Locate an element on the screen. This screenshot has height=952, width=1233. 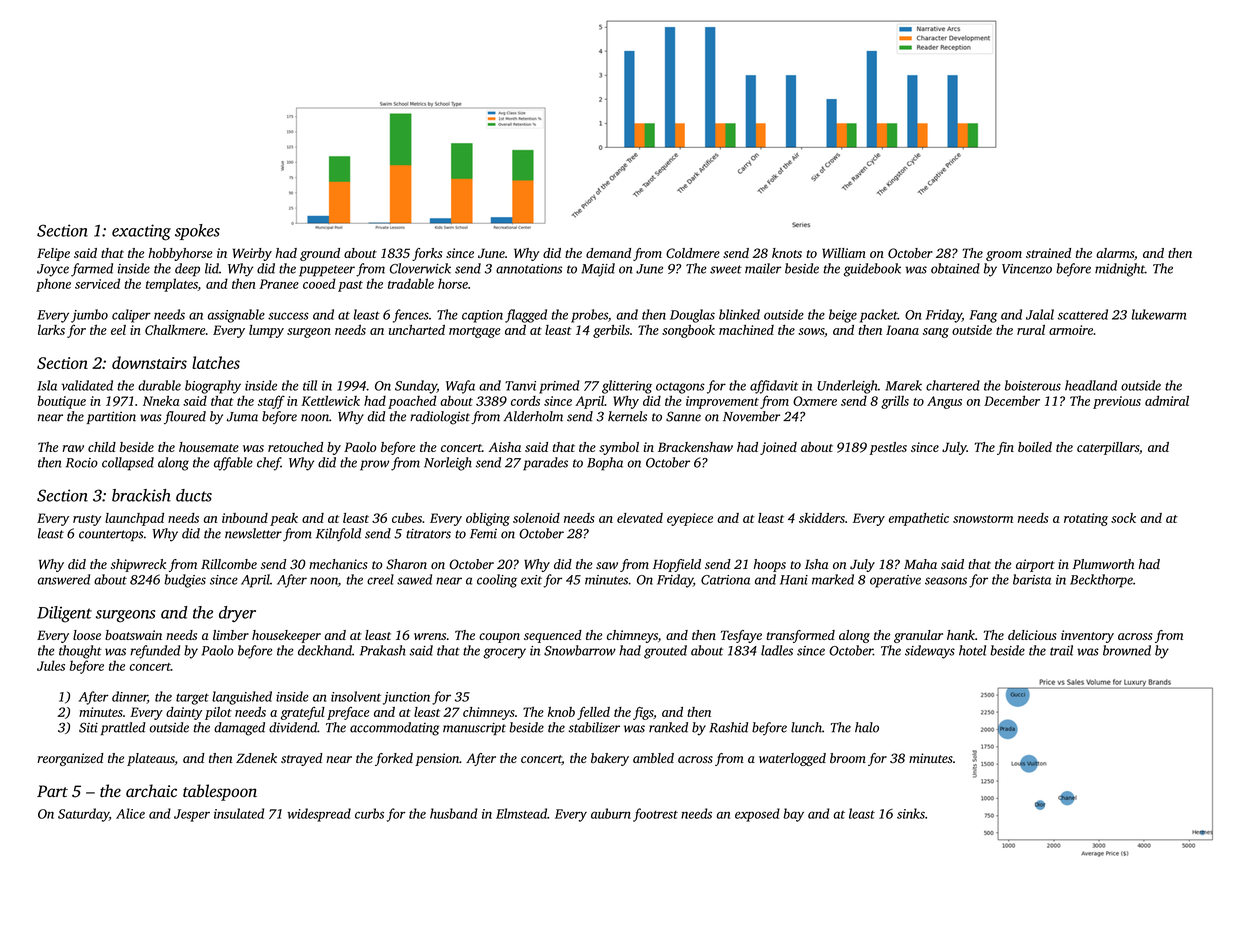
footrest is located at coordinates (655, 815).
